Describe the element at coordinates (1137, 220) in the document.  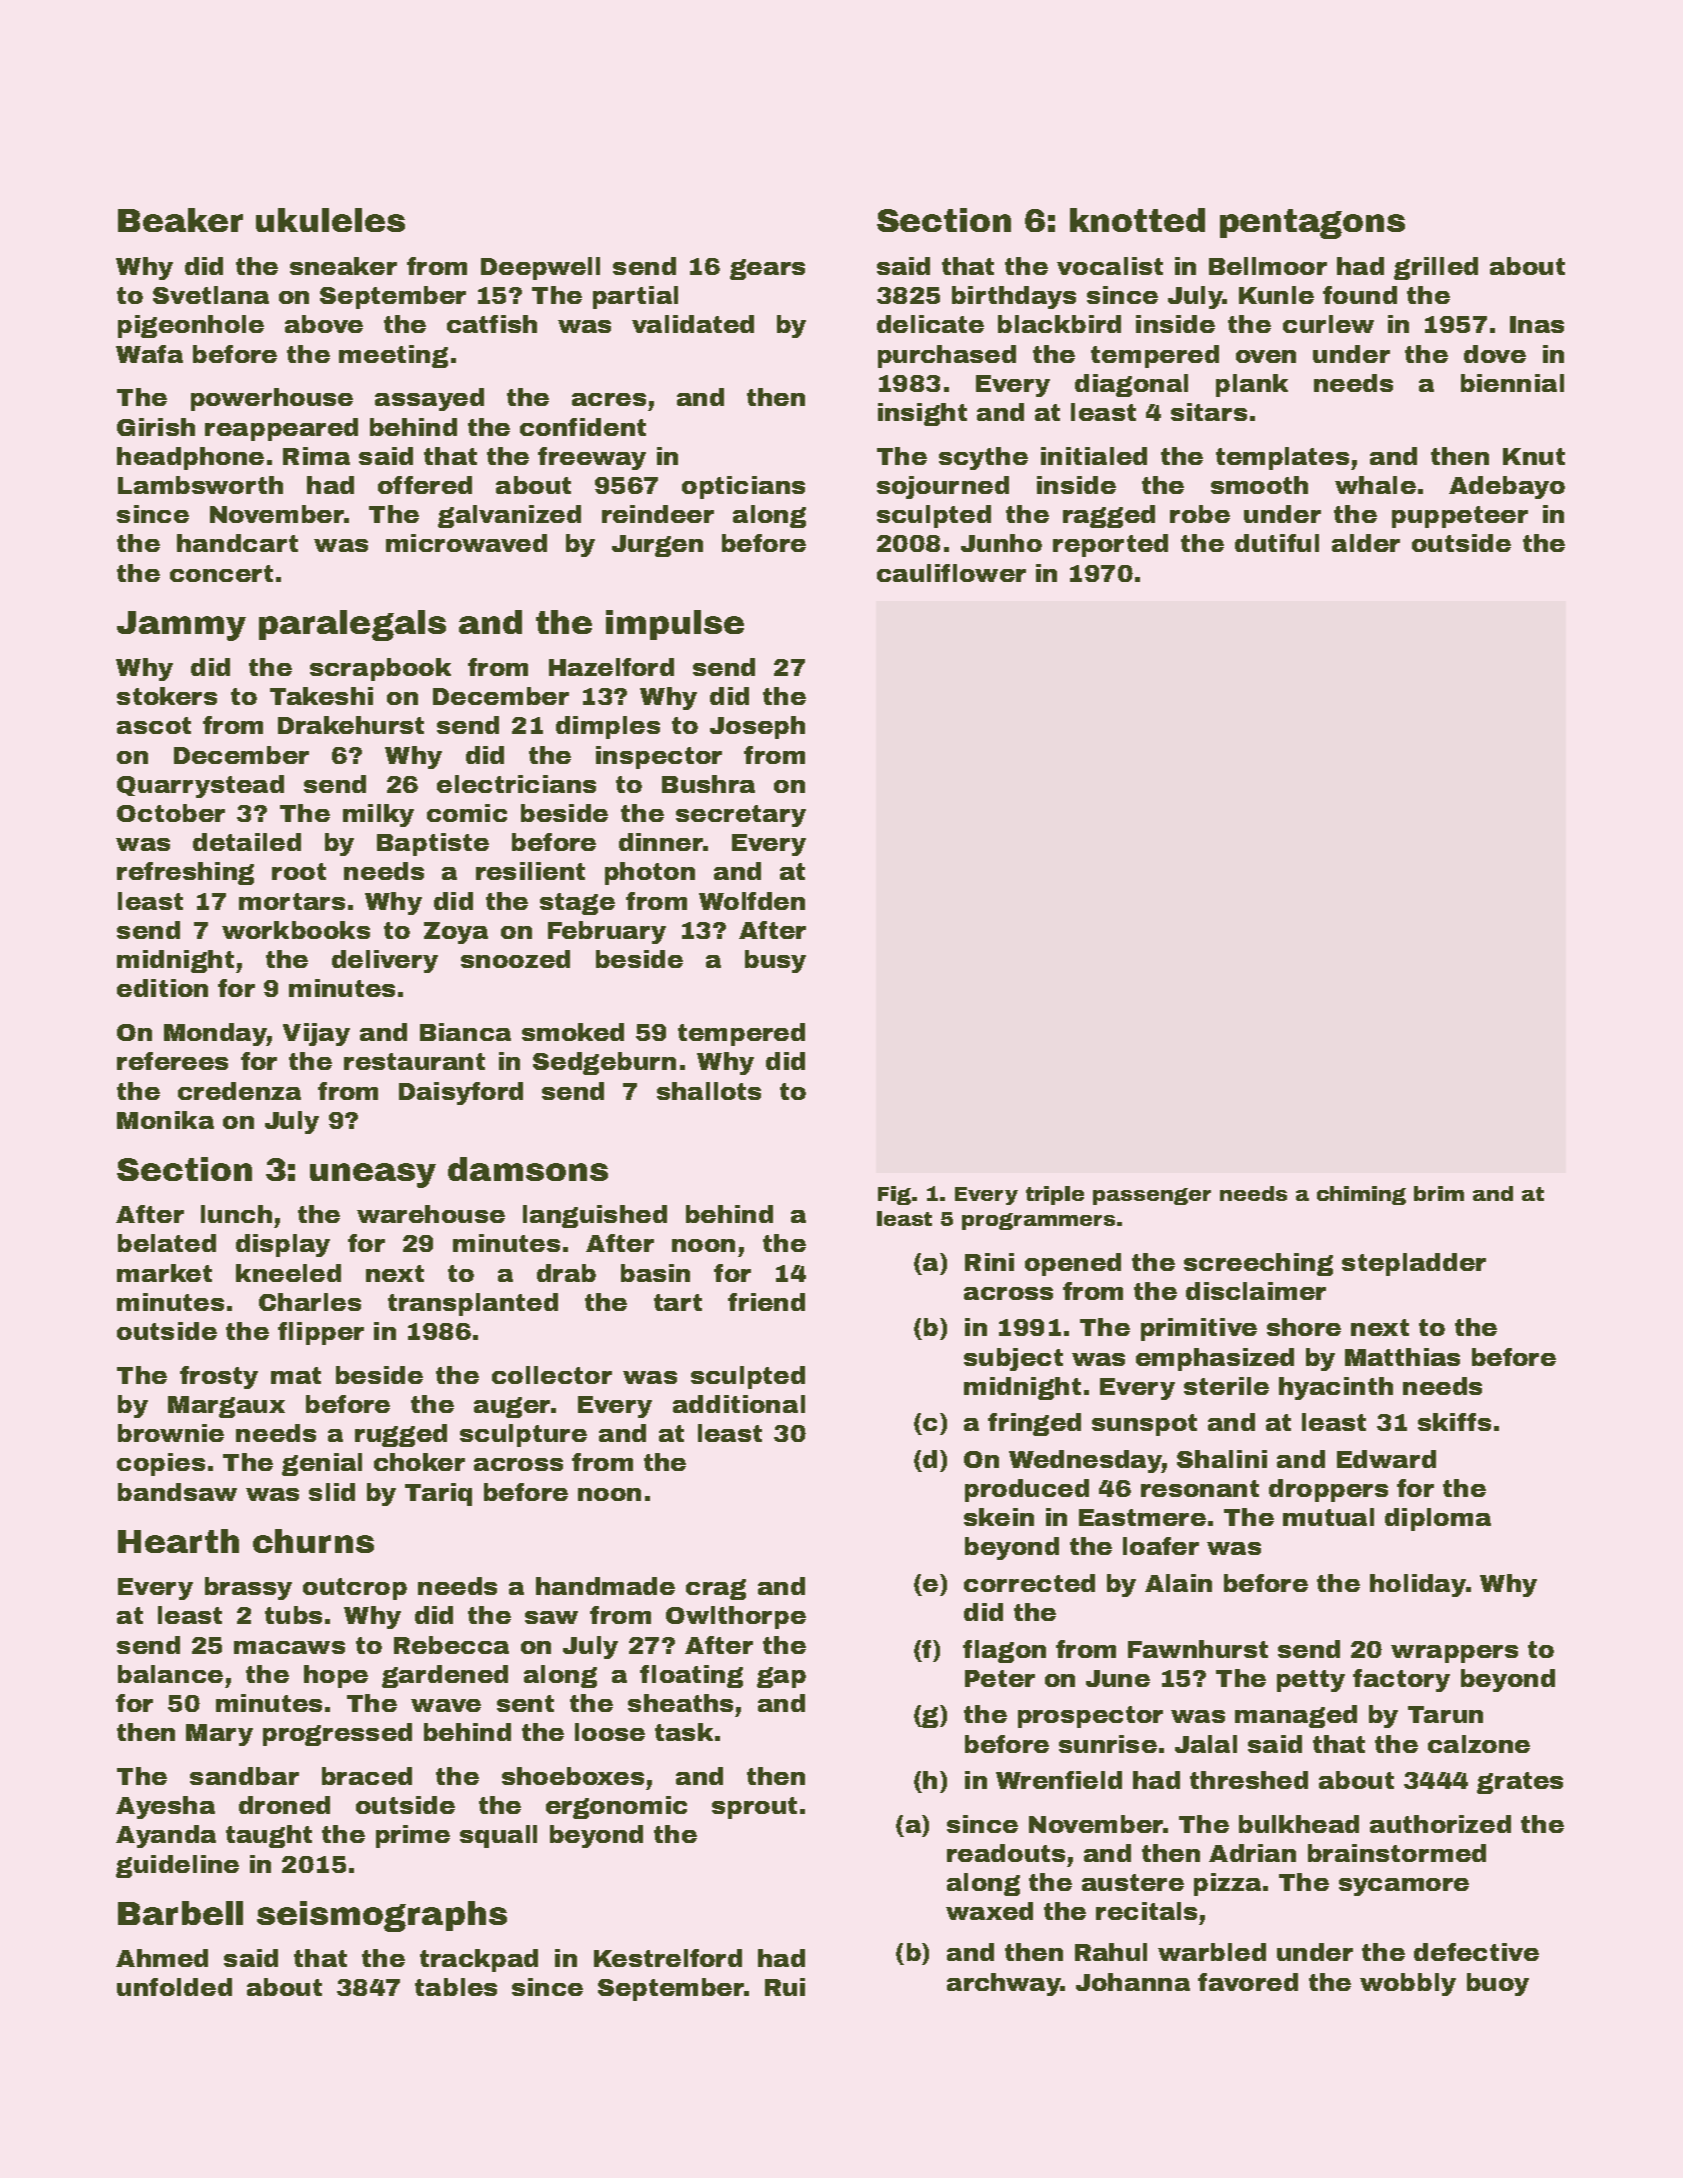
I see `knotted` at that location.
